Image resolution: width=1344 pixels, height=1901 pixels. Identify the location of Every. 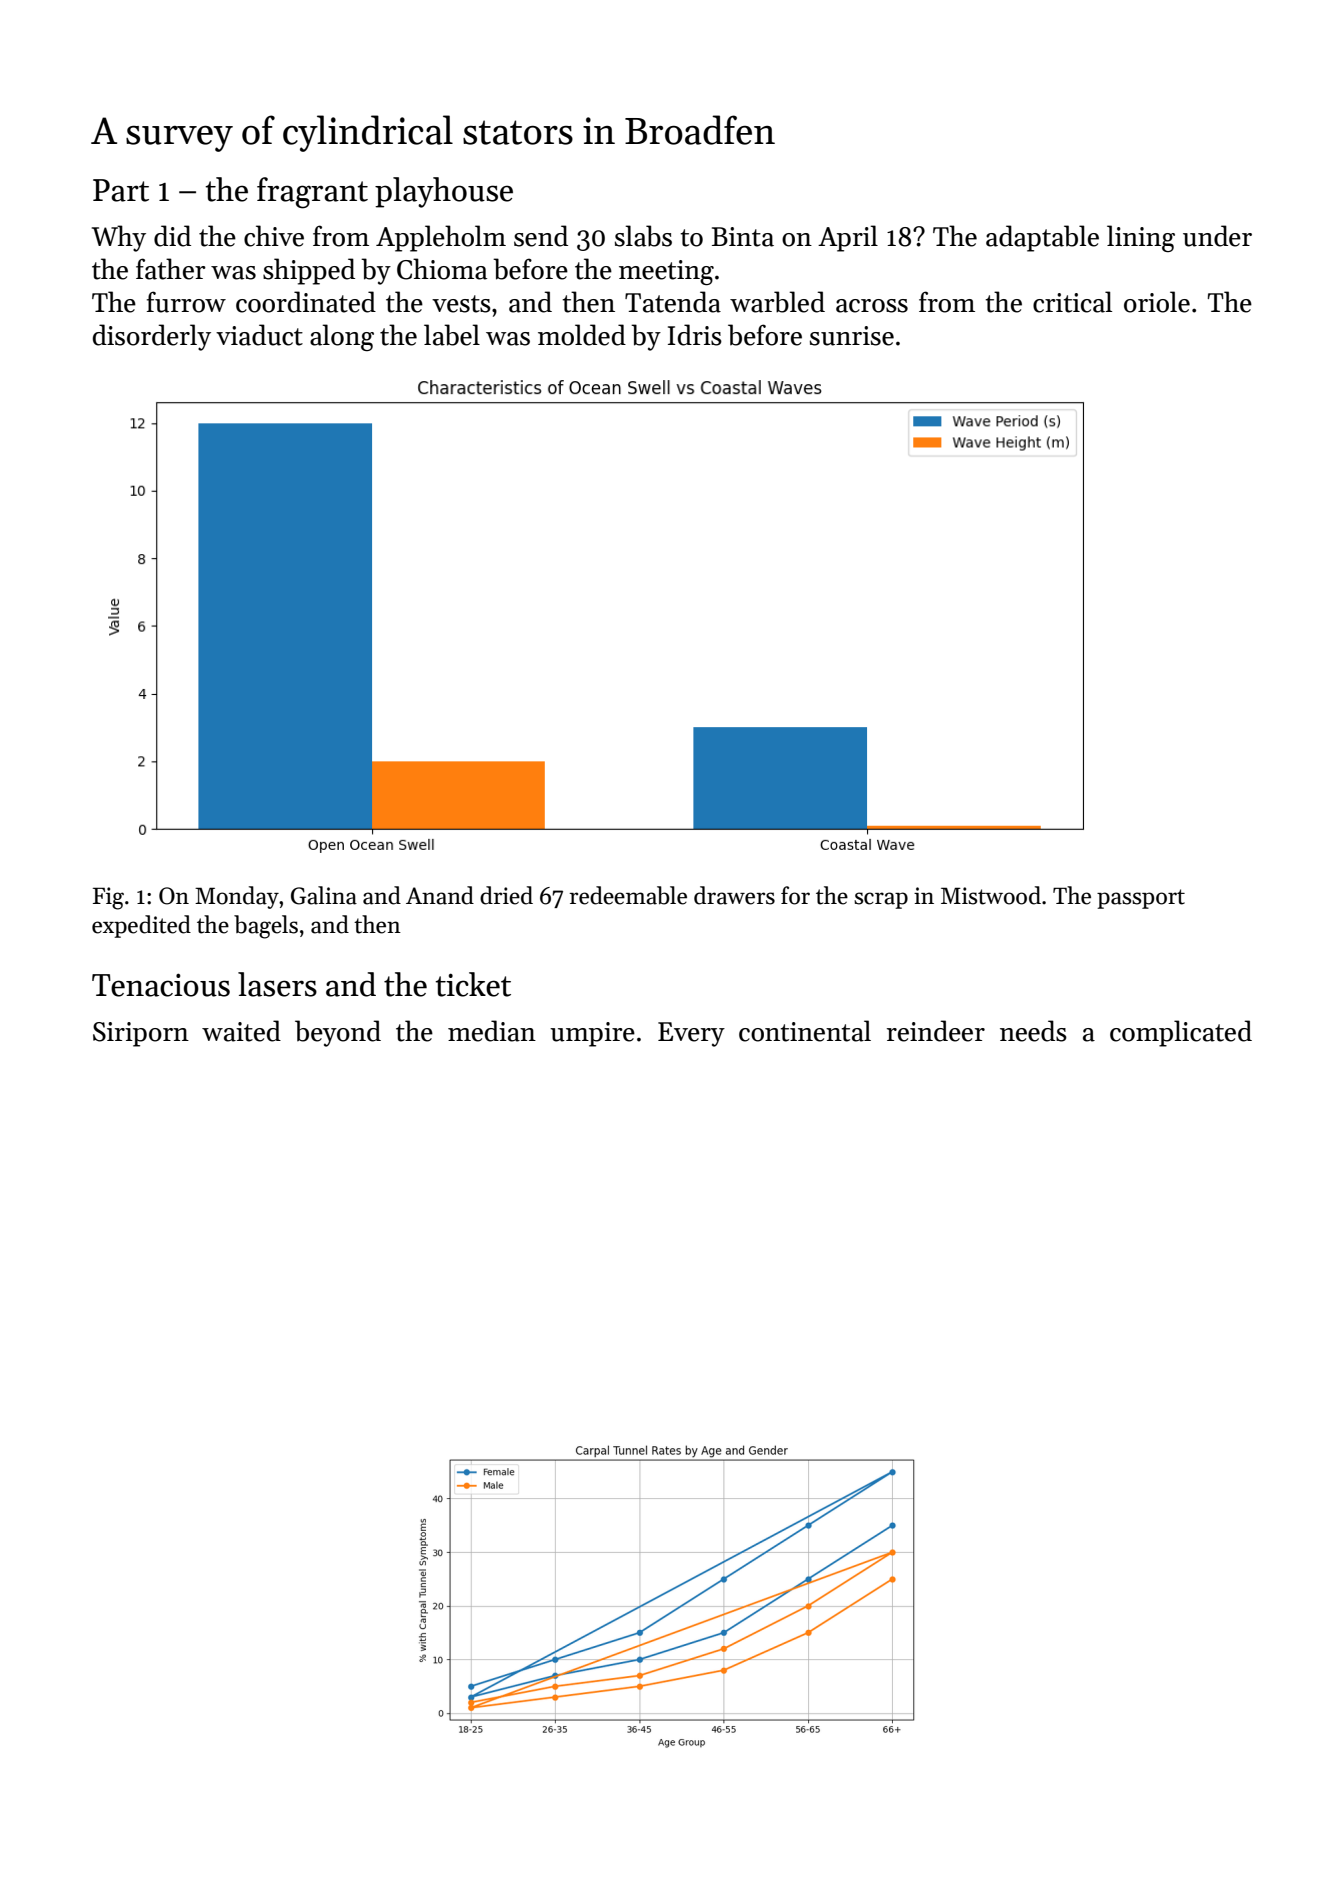
(691, 1034).
